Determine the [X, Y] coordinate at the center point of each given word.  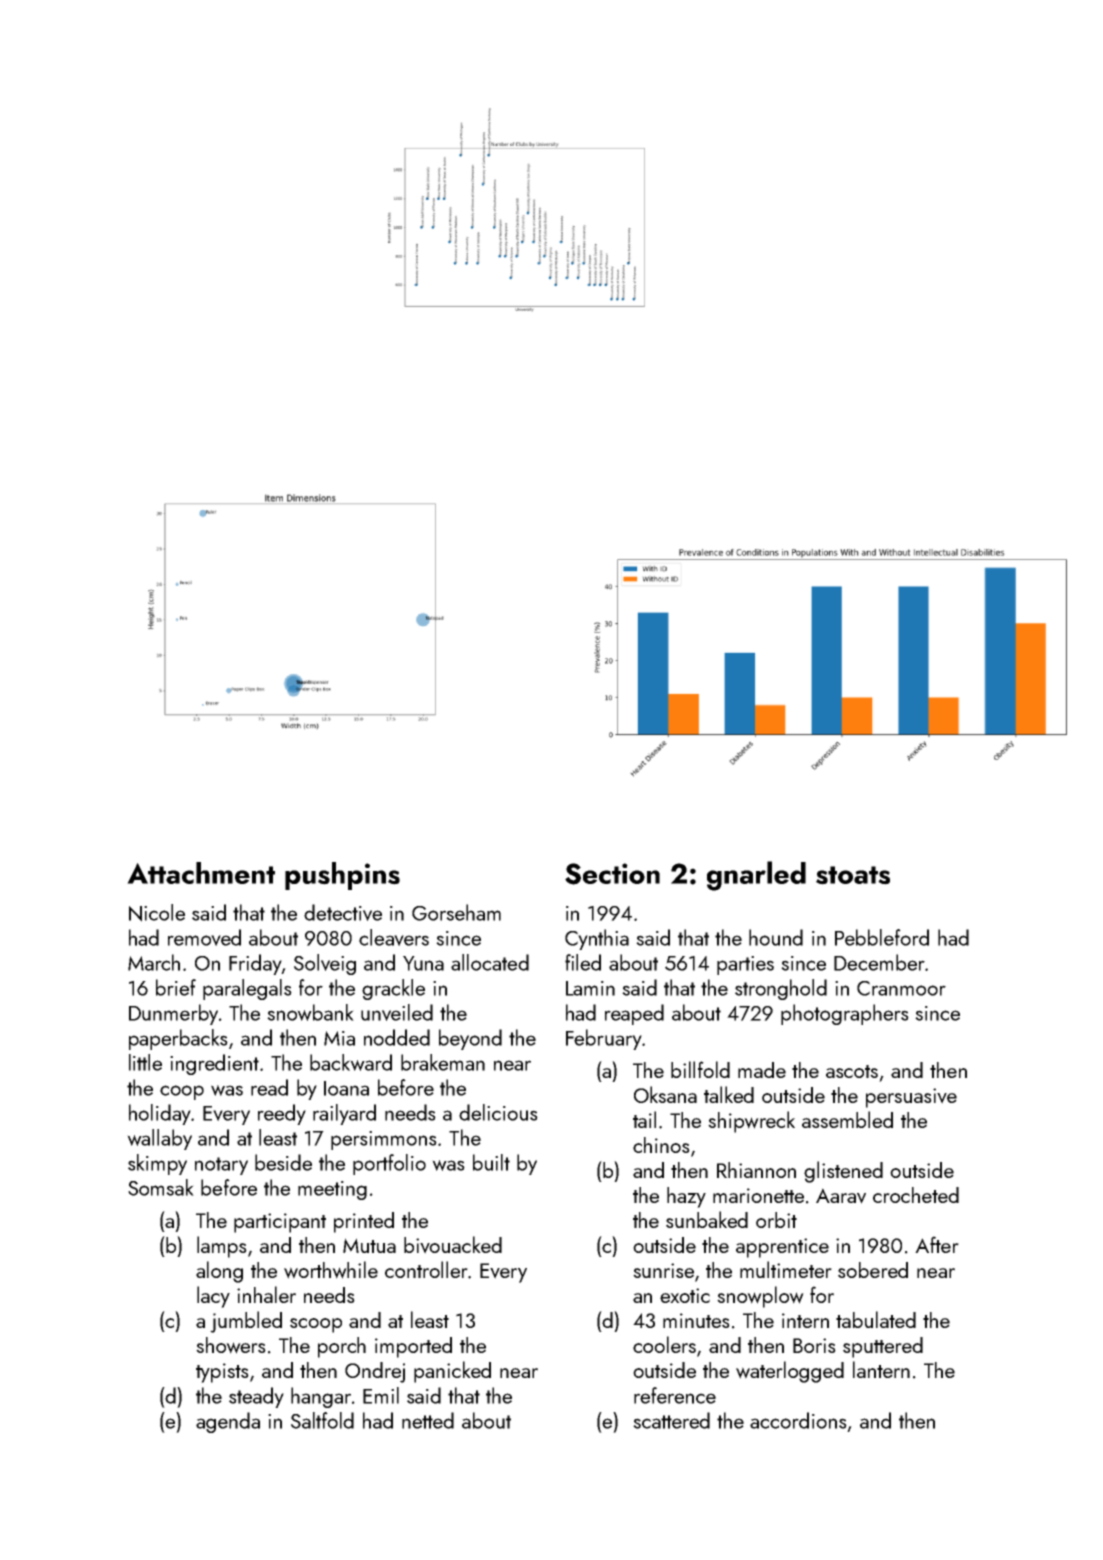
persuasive [911, 1098]
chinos [661, 1145]
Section [612, 874]
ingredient [214, 1064]
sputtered [883, 1347]
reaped [634, 1014]
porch [342, 1347]
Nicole [157, 913]
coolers [664, 1344]
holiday [160, 1114]
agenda [228, 1422]
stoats [853, 875]
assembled [847, 1119]
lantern [881, 1369]
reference [675, 1395]
